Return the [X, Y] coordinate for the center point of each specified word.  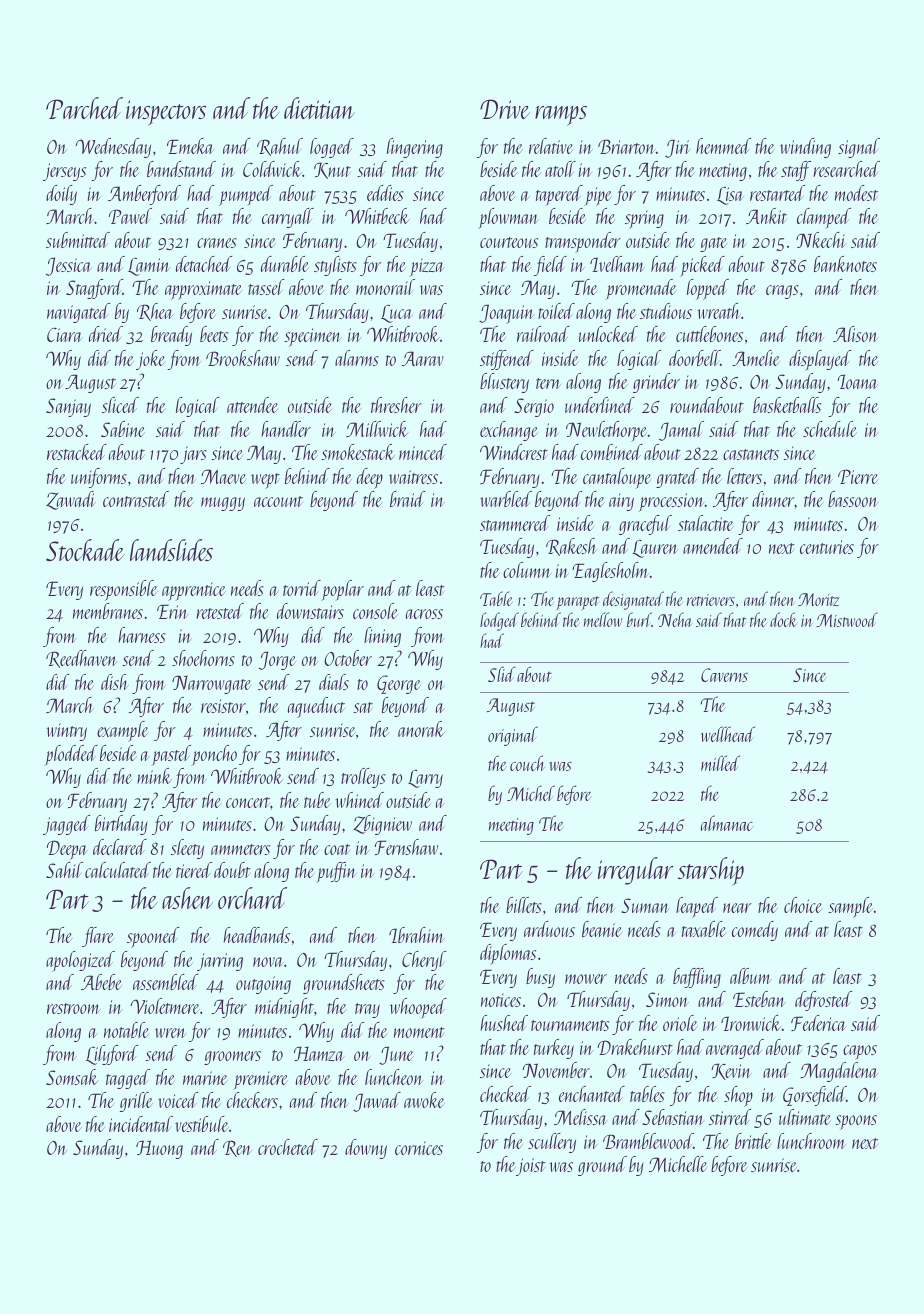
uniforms [99, 478]
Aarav [423, 358]
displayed [820, 360]
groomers [232, 1058]
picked [702, 266]
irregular [636, 871]
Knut [332, 170]
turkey [554, 1049]
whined [359, 800]
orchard [252, 898]
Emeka [190, 146]
